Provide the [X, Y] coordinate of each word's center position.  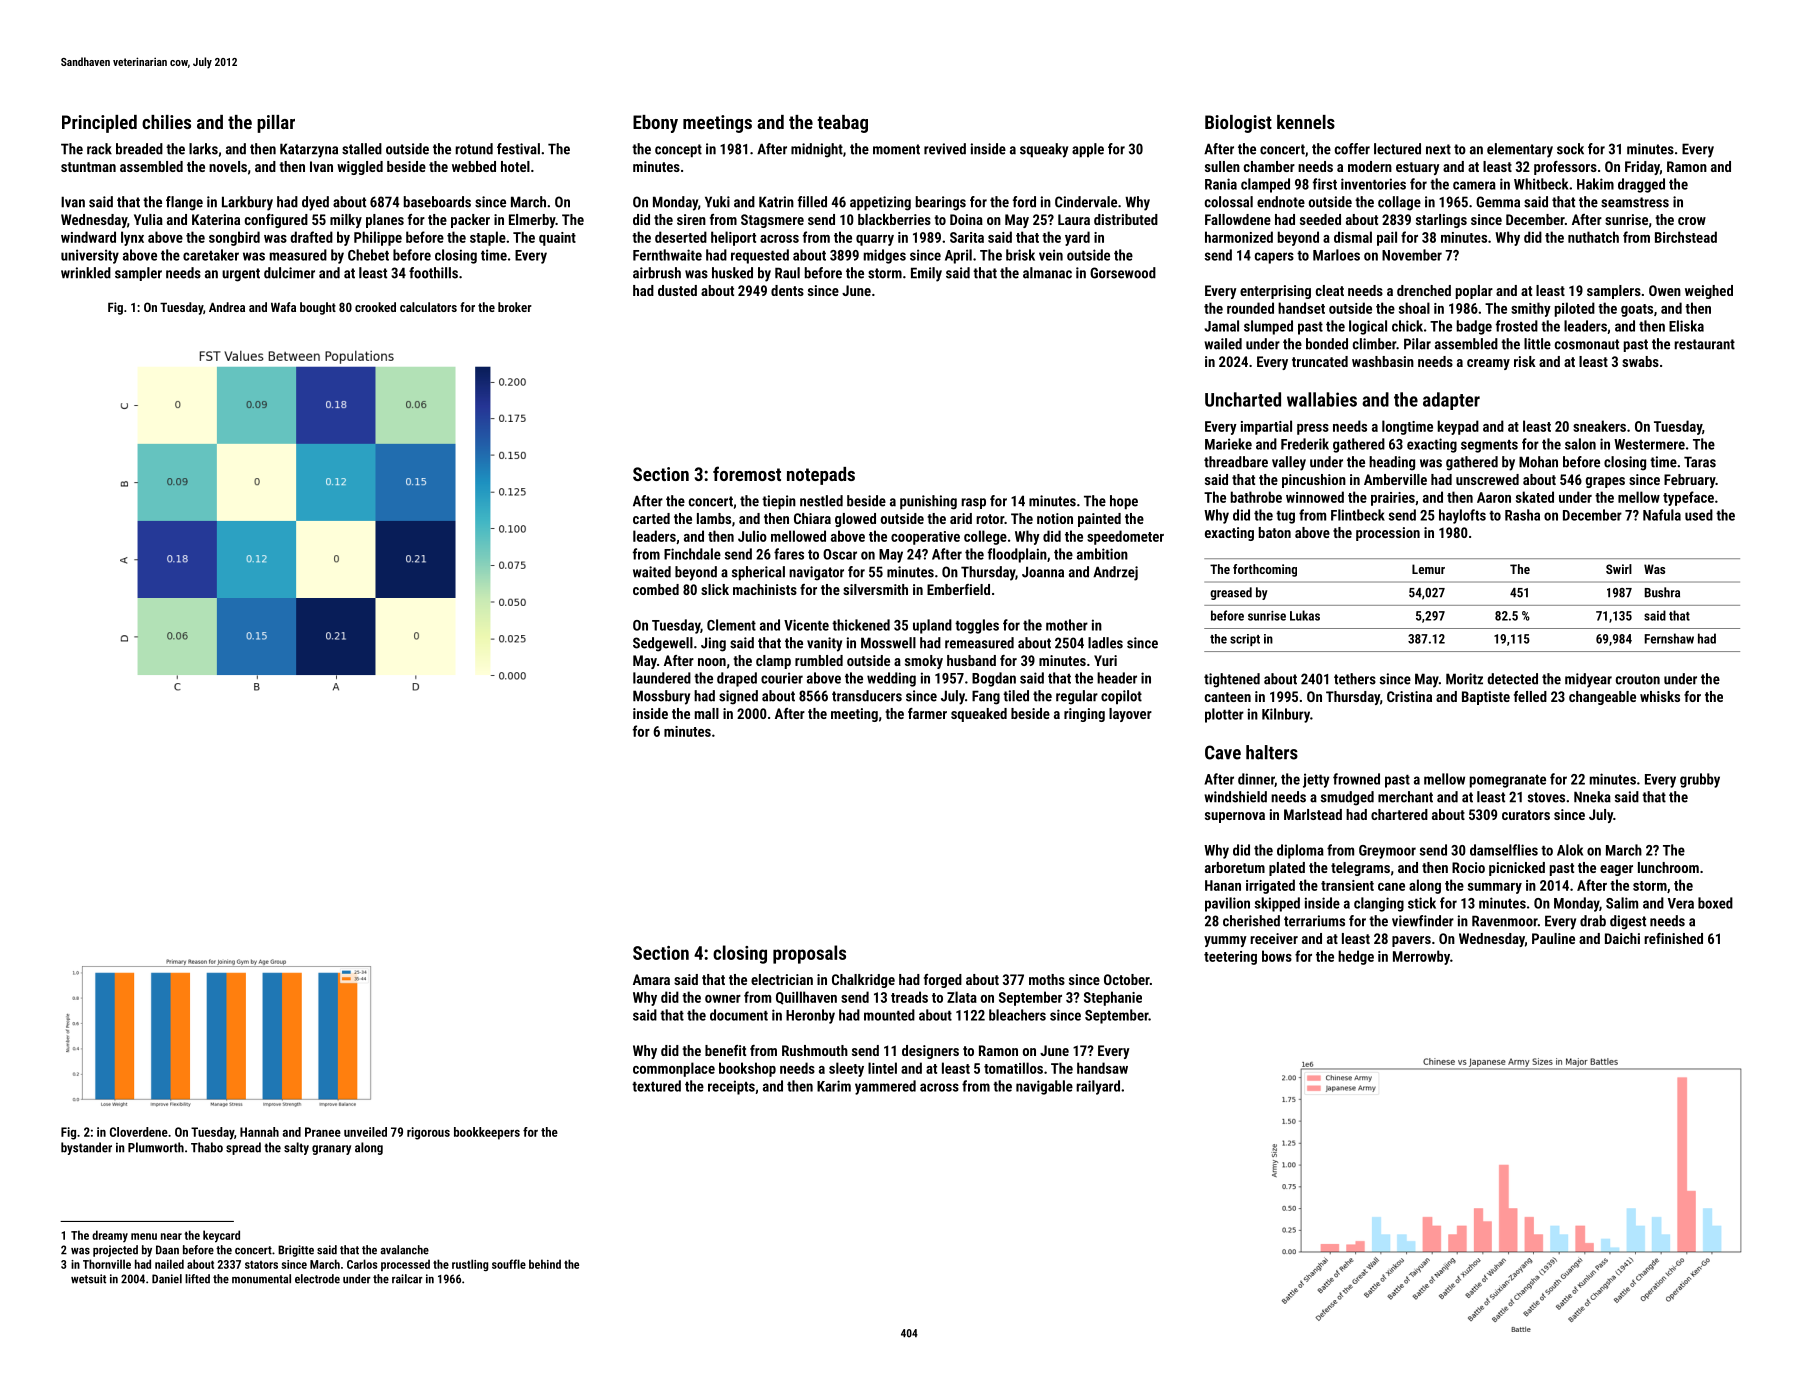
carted [651, 518]
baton [1275, 532]
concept [678, 151]
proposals [809, 954]
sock [1570, 149]
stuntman [88, 167]
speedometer [1125, 537]
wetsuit [88, 1279]
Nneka [1592, 797]
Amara [651, 979]
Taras [1700, 462]
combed [656, 589]
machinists [765, 589]
